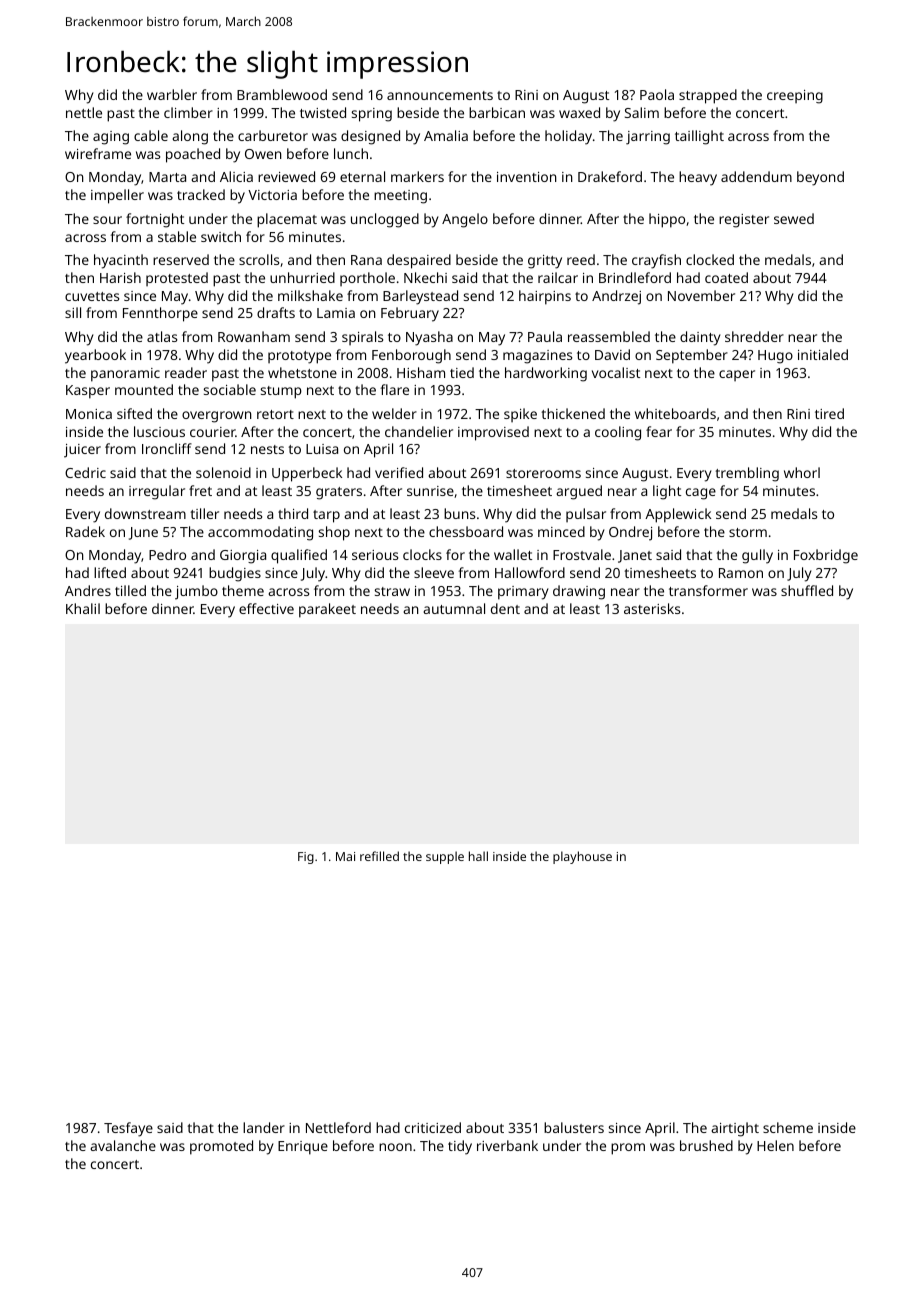  Describe the element at coordinates (582, 857) in the screenshot. I see `playhouse` at that location.
